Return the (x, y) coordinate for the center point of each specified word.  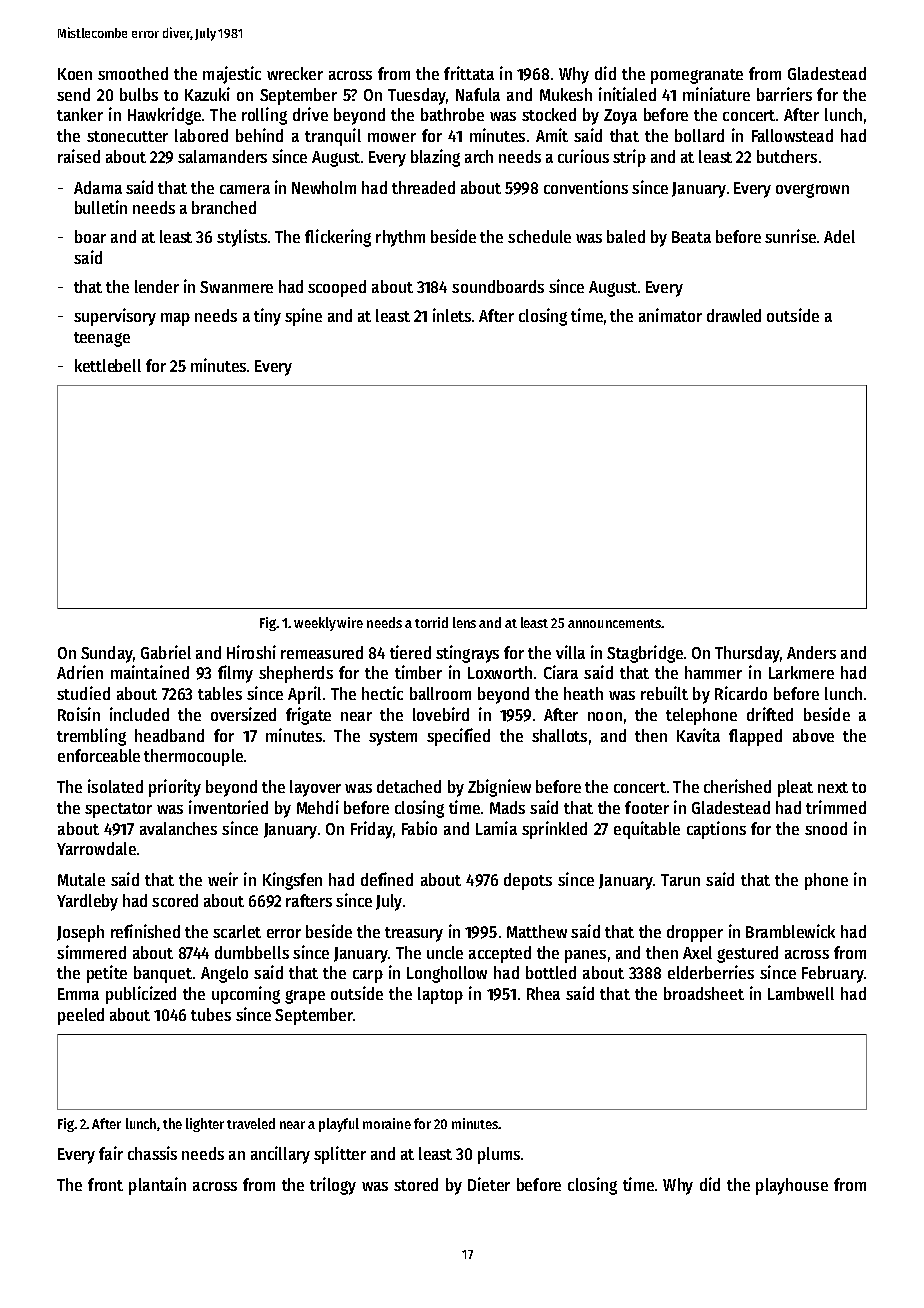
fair (111, 1153)
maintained (150, 672)
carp (368, 976)
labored (201, 135)
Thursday (747, 654)
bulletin (101, 207)
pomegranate (697, 76)
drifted (770, 714)
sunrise (790, 236)
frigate (308, 716)
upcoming (246, 995)
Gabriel (166, 652)
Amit (552, 135)
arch (479, 156)
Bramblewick (790, 931)
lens (464, 622)
